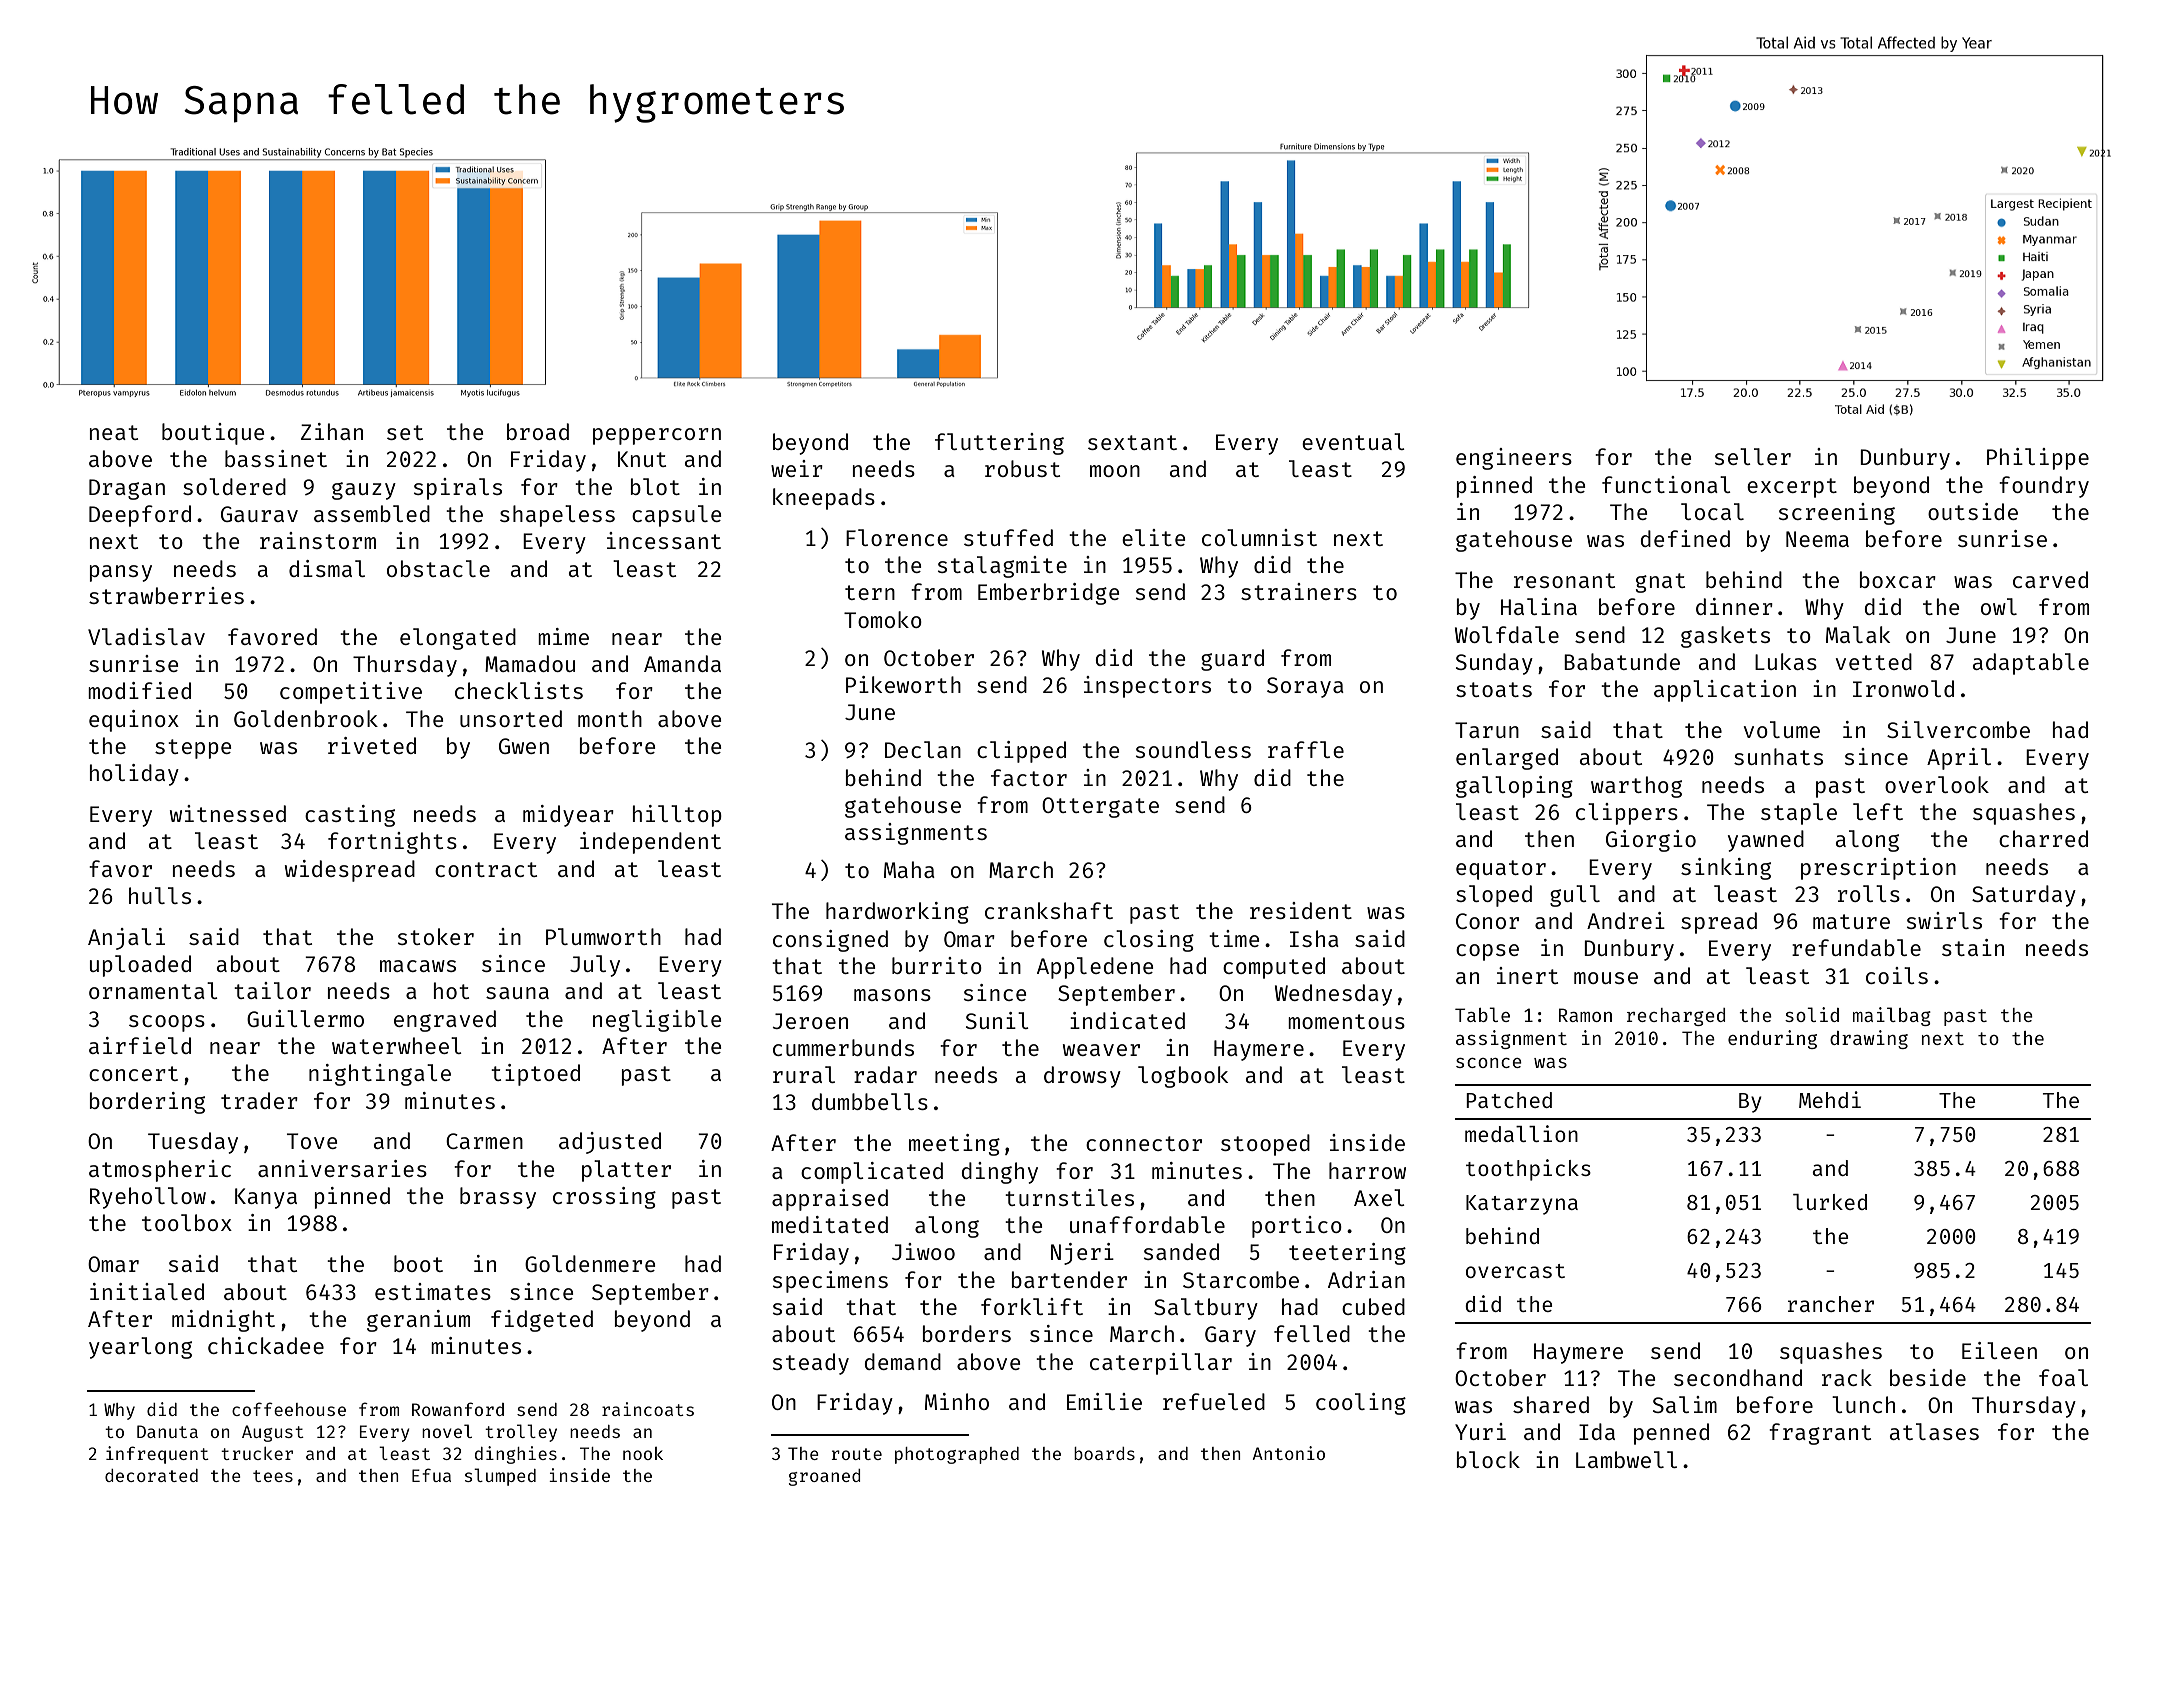  Describe the element at coordinates (524, 746) in the screenshot. I see `Gwen` at that location.
